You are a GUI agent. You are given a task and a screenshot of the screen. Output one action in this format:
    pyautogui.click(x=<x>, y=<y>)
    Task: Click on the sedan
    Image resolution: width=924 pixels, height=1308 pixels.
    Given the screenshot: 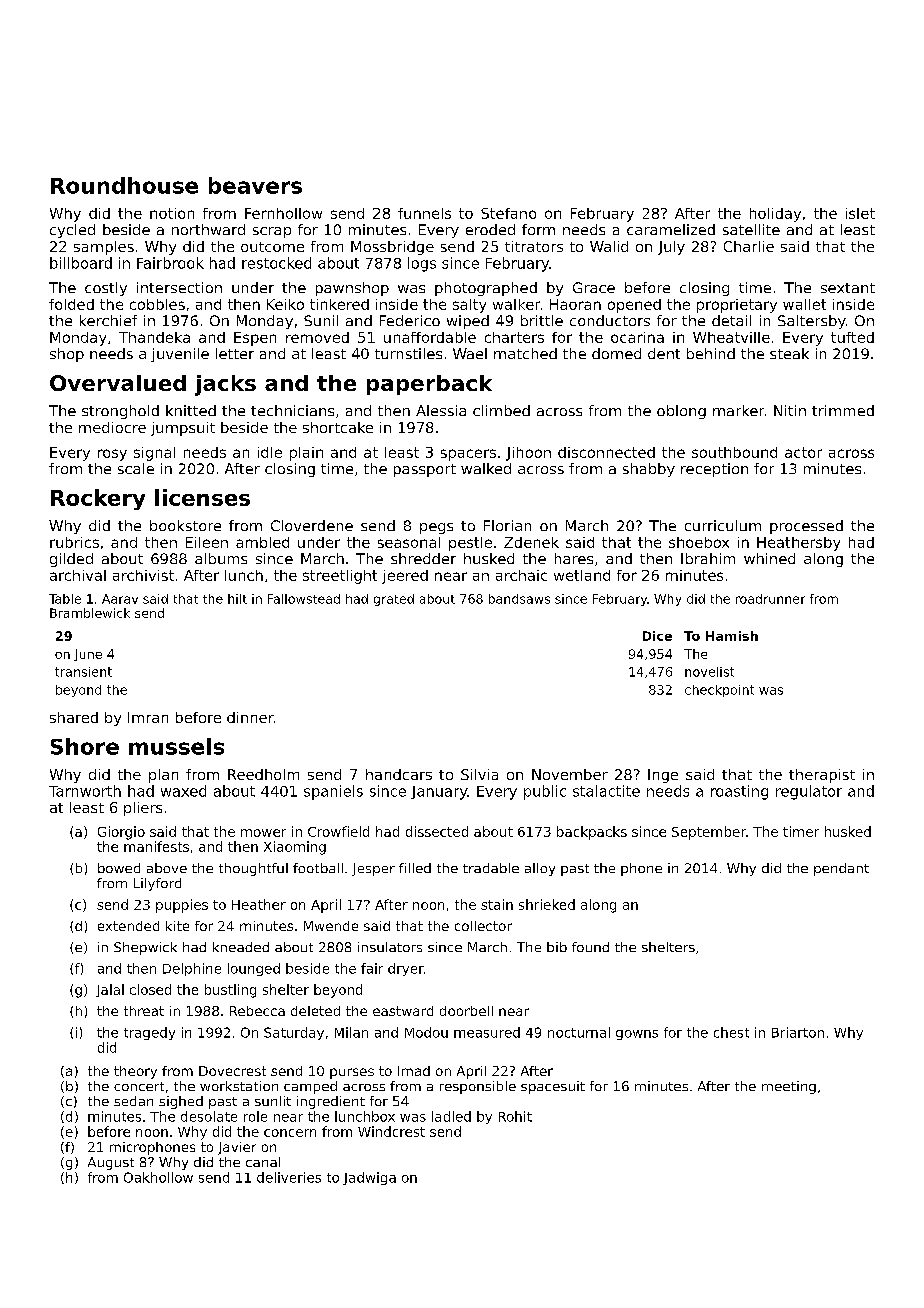 What is the action you would take?
    pyautogui.click(x=133, y=1101)
